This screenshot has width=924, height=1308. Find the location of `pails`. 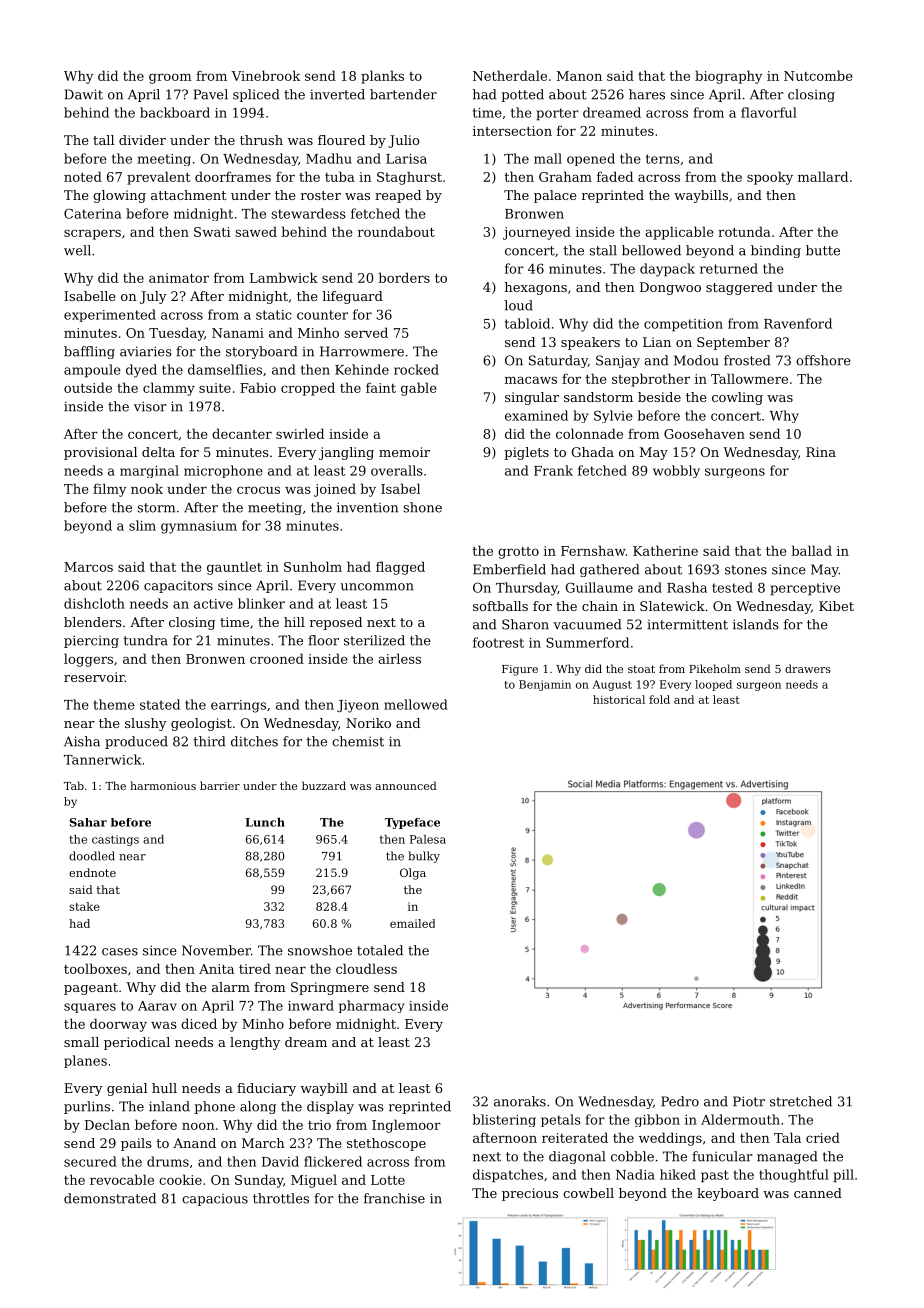

pails is located at coordinates (136, 1144).
